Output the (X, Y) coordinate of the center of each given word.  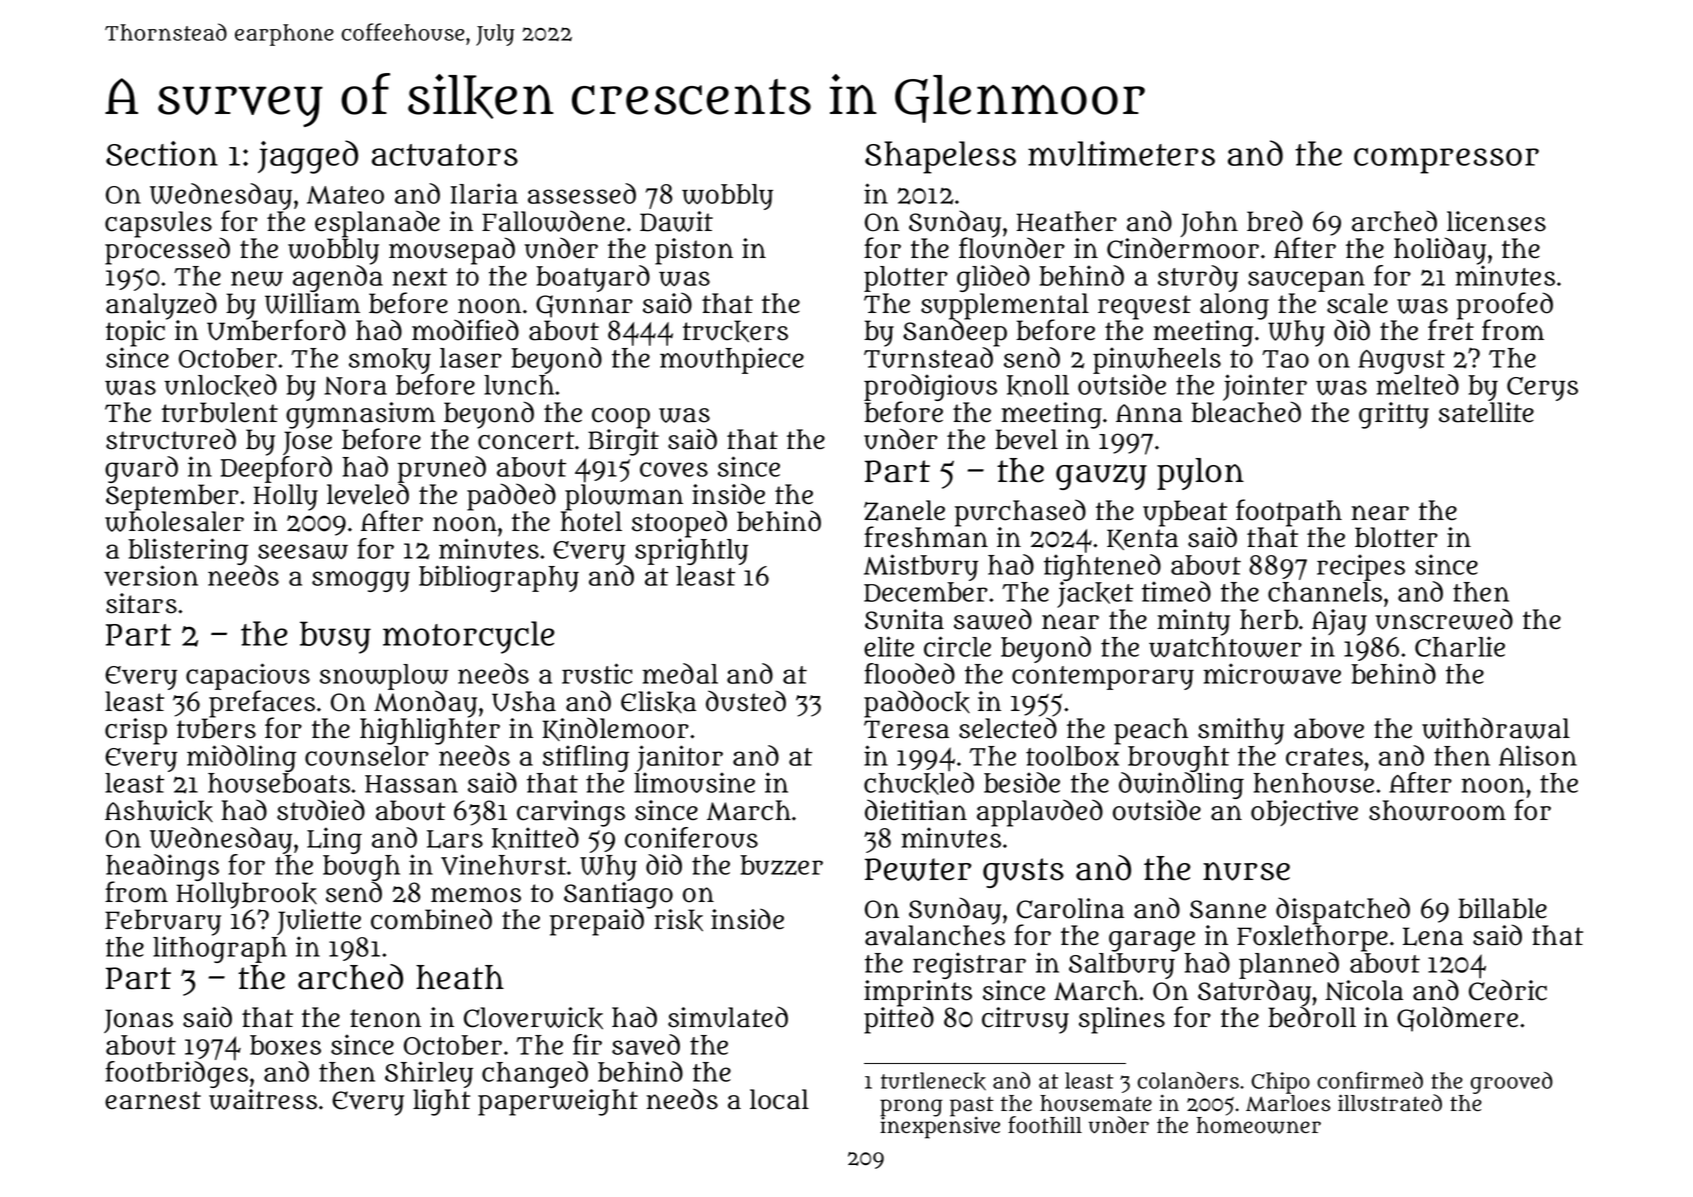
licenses (1496, 221)
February (163, 922)
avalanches (935, 935)
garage (1152, 941)
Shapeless (940, 157)
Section (162, 153)
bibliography (499, 578)
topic (135, 333)
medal (680, 673)
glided (993, 278)
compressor (1446, 160)
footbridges (176, 1074)
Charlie (1460, 646)
